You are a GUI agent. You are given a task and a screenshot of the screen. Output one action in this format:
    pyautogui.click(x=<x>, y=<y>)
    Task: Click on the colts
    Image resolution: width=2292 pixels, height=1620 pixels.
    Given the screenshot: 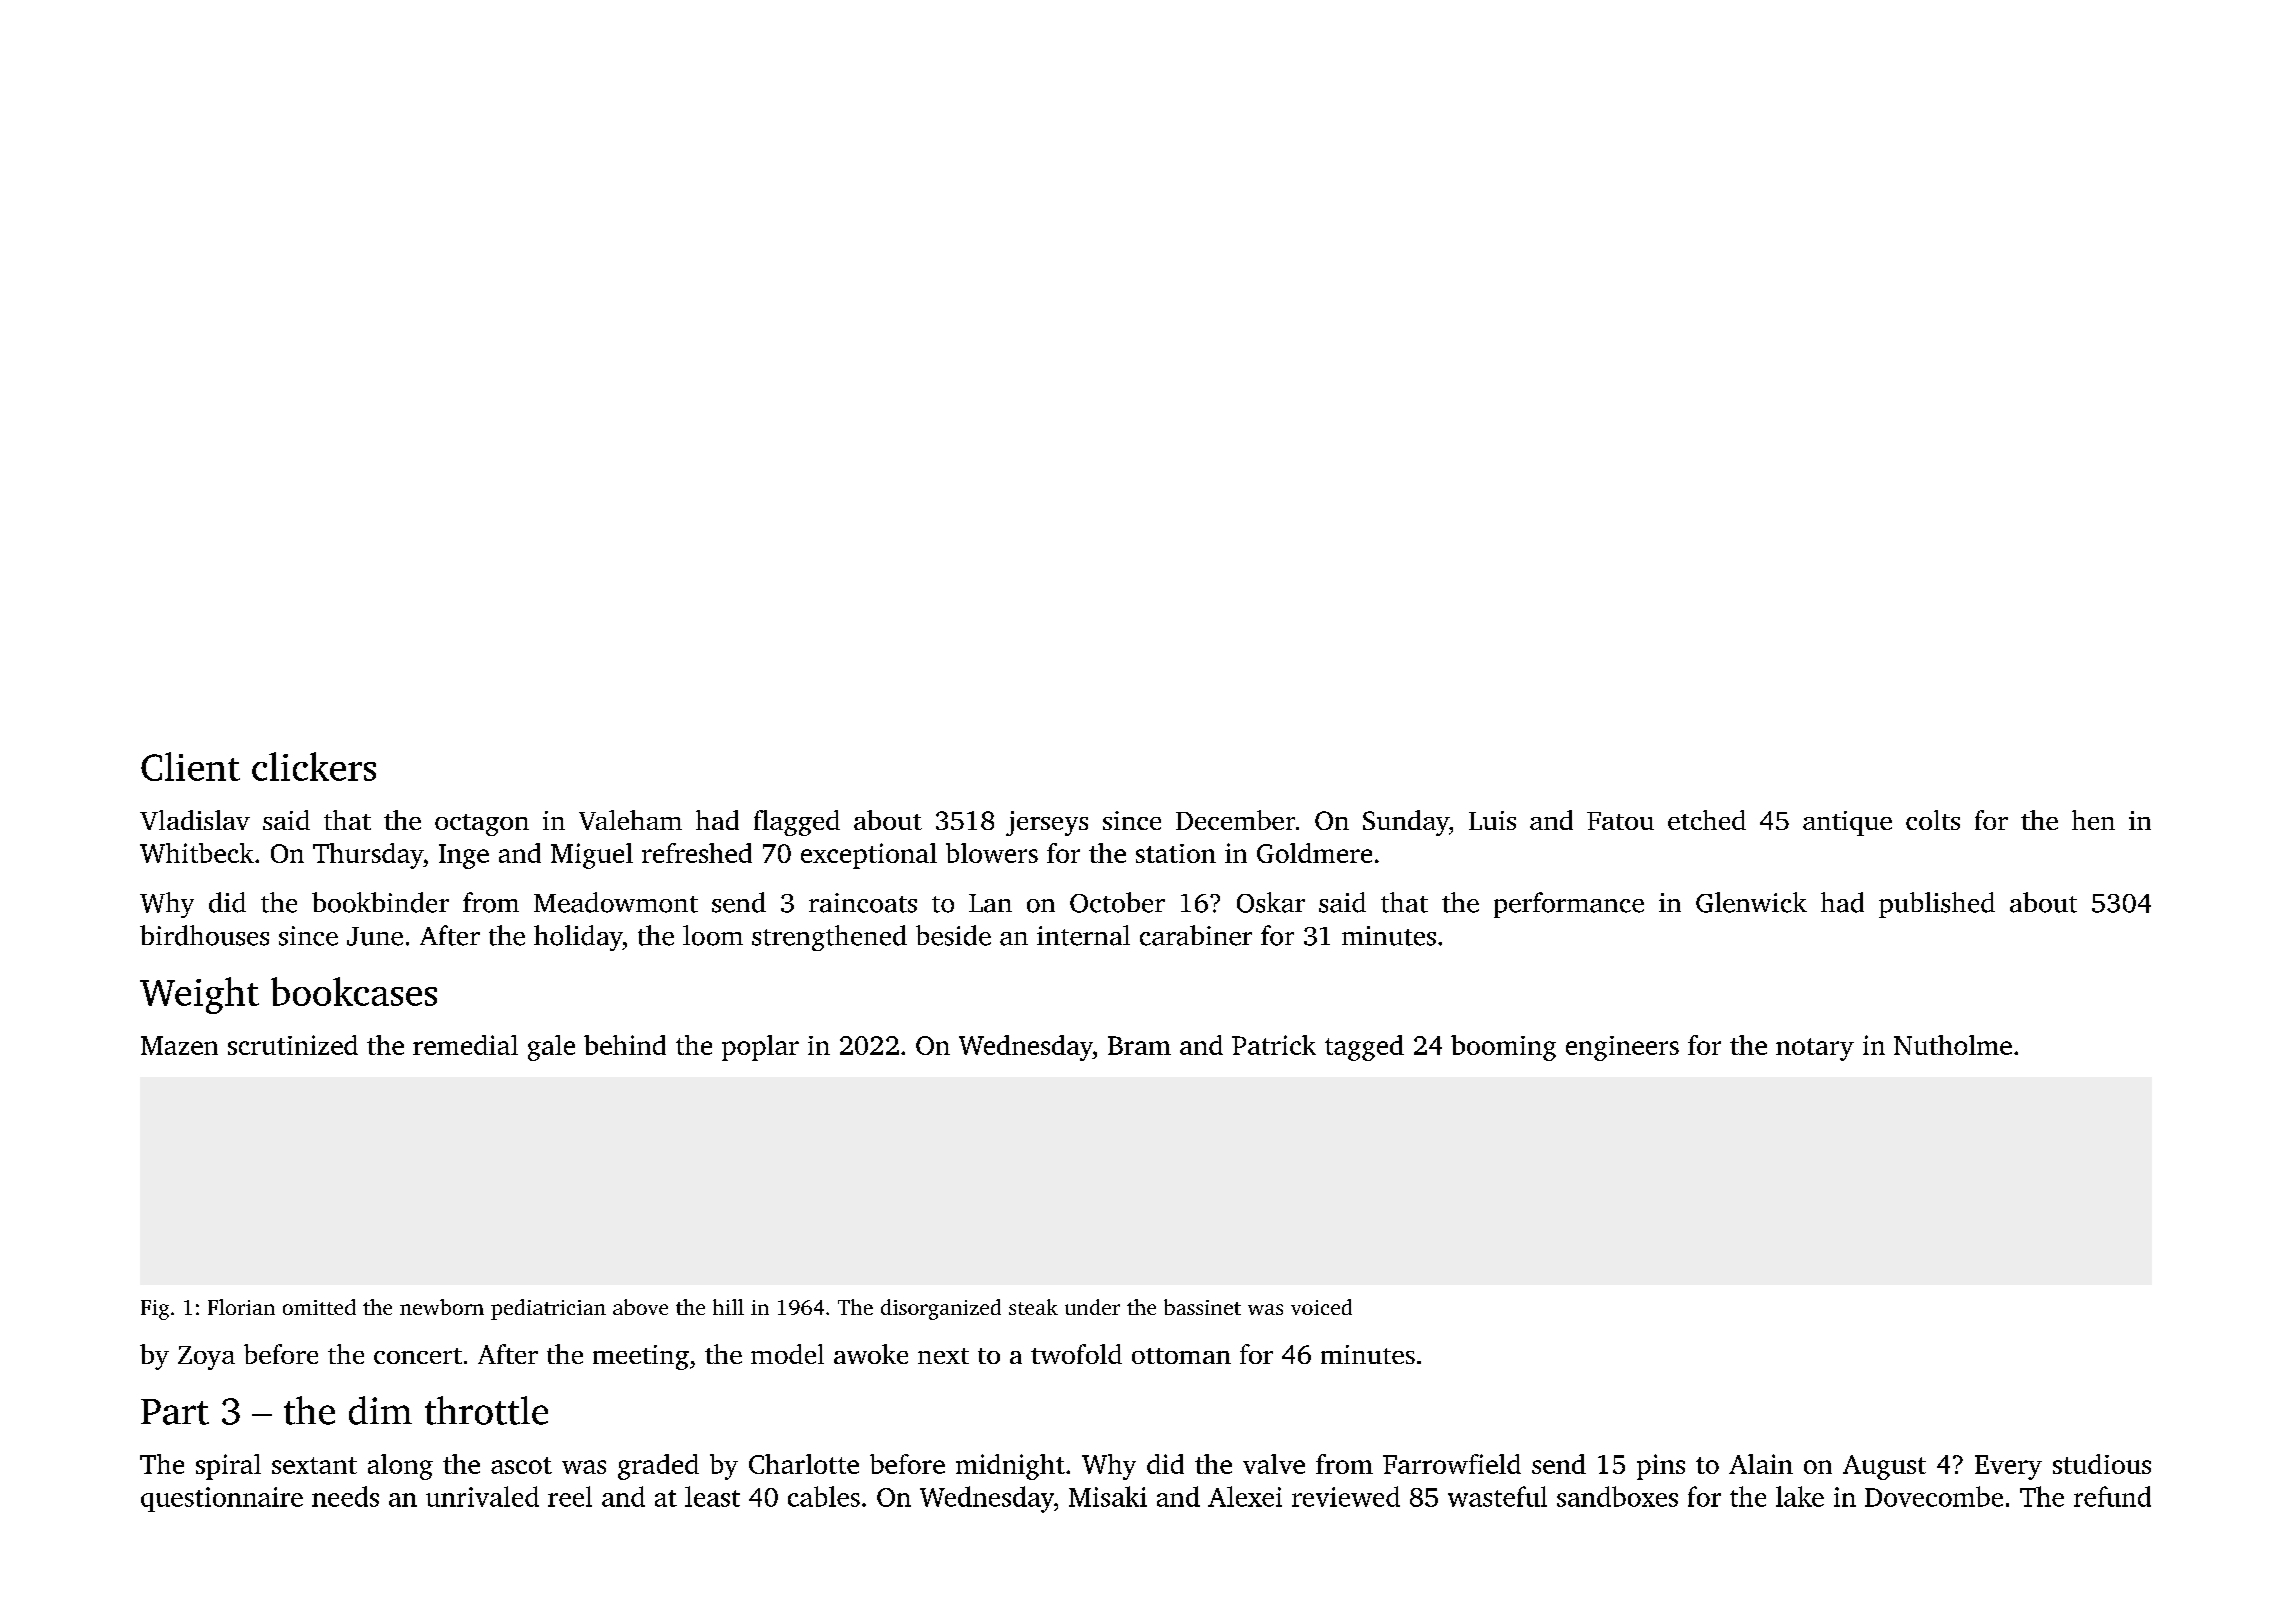 What is the action you would take?
    pyautogui.click(x=1933, y=820)
